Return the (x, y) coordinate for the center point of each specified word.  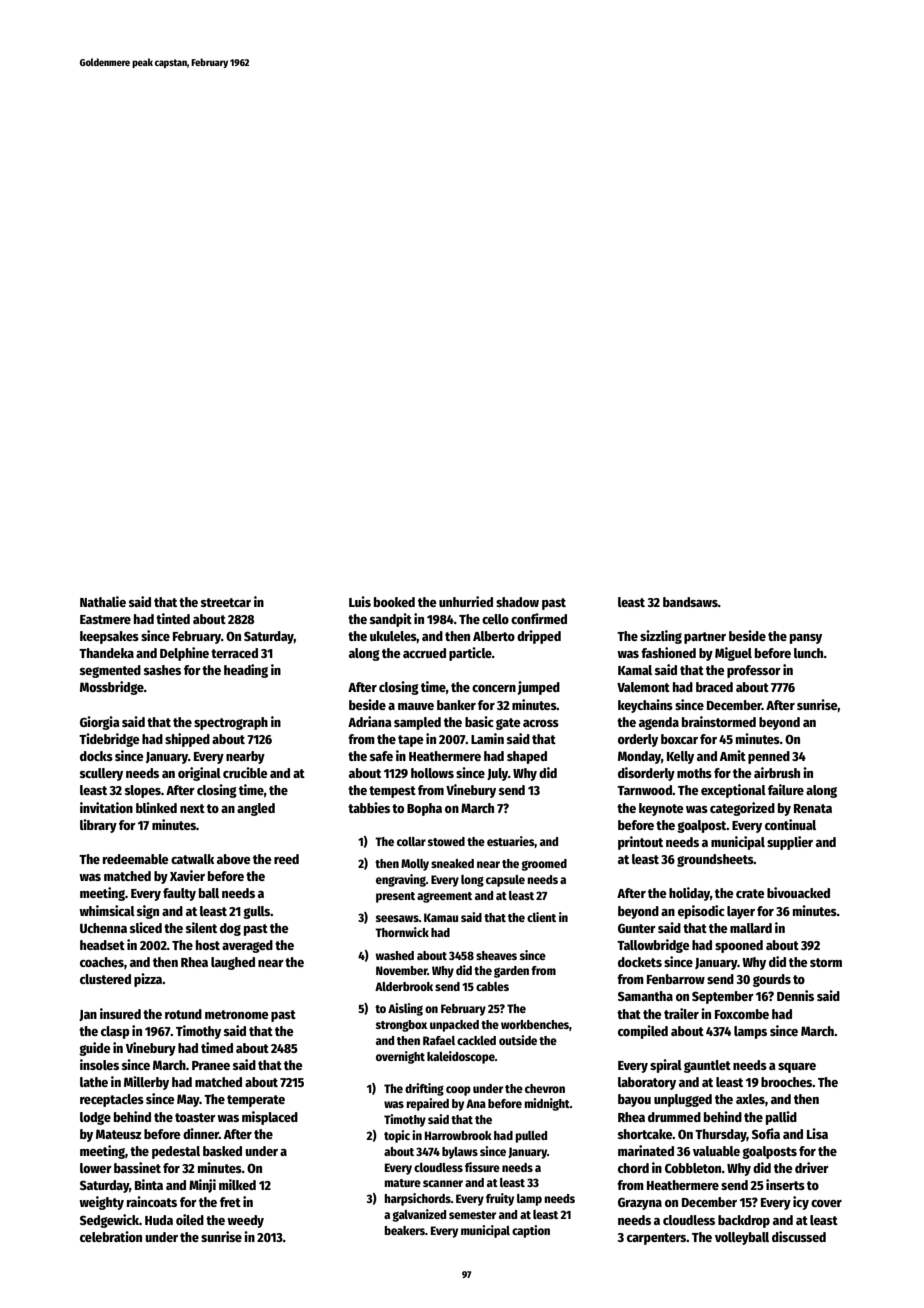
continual (790, 824)
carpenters (657, 1239)
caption (531, 1231)
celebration (111, 1236)
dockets (640, 962)
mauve (416, 706)
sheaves (496, 955)
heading (246, 671)
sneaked (452, 863)
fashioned (668, 652)
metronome (237, 1014)
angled (256, 809)
